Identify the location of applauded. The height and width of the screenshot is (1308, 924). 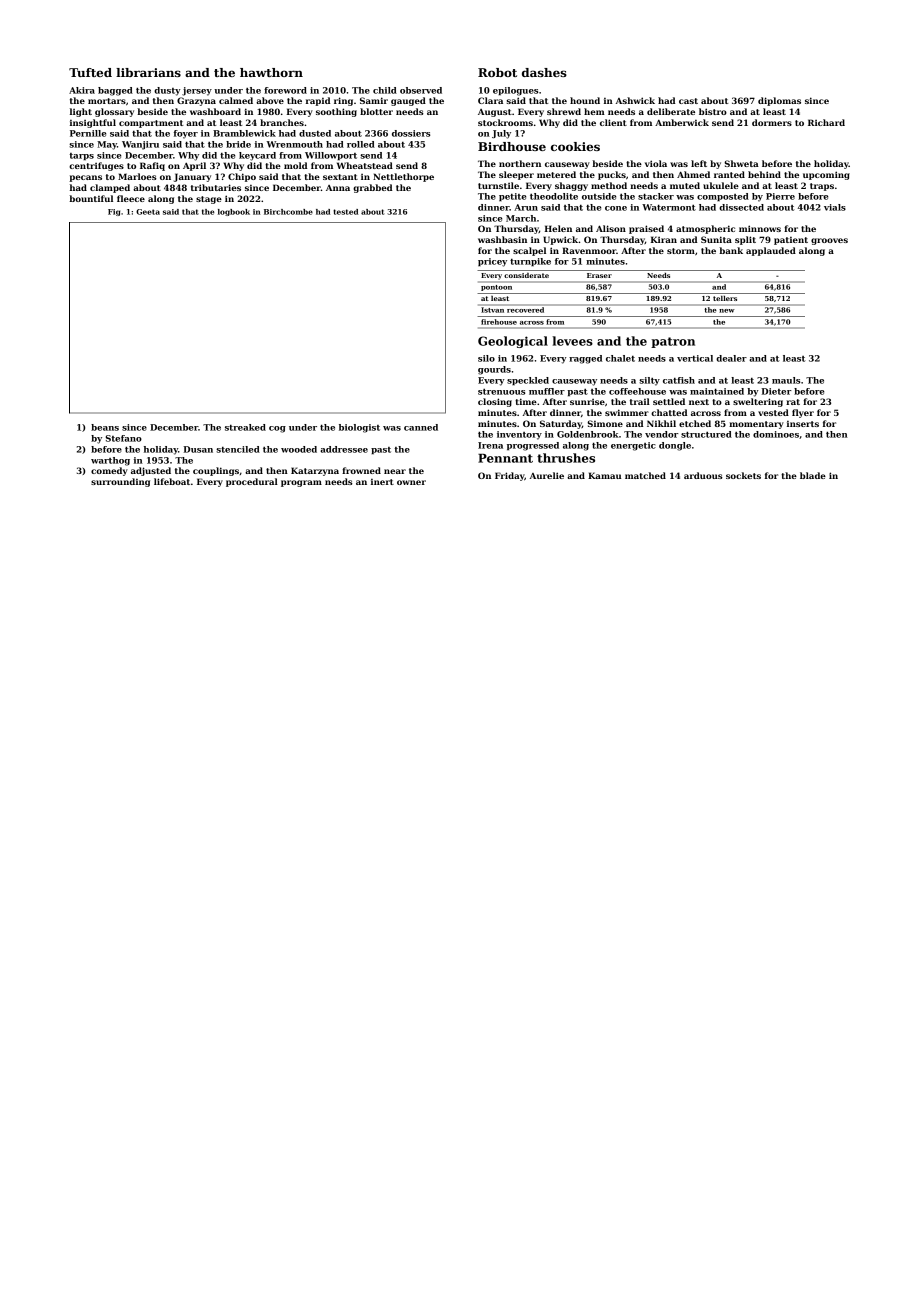
(771, 251).
